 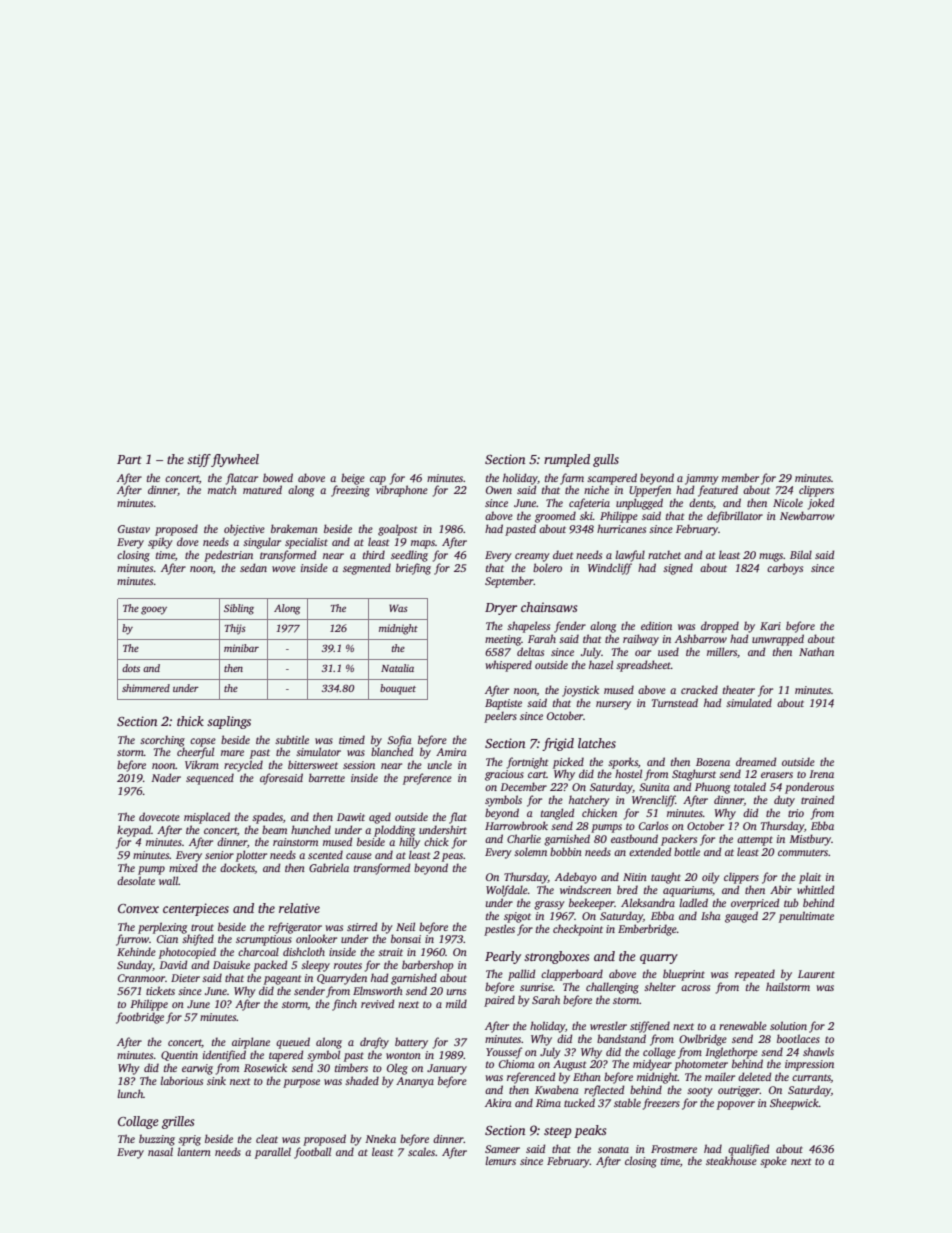 I want to click on rumpled, so click(x=567, y=460).
